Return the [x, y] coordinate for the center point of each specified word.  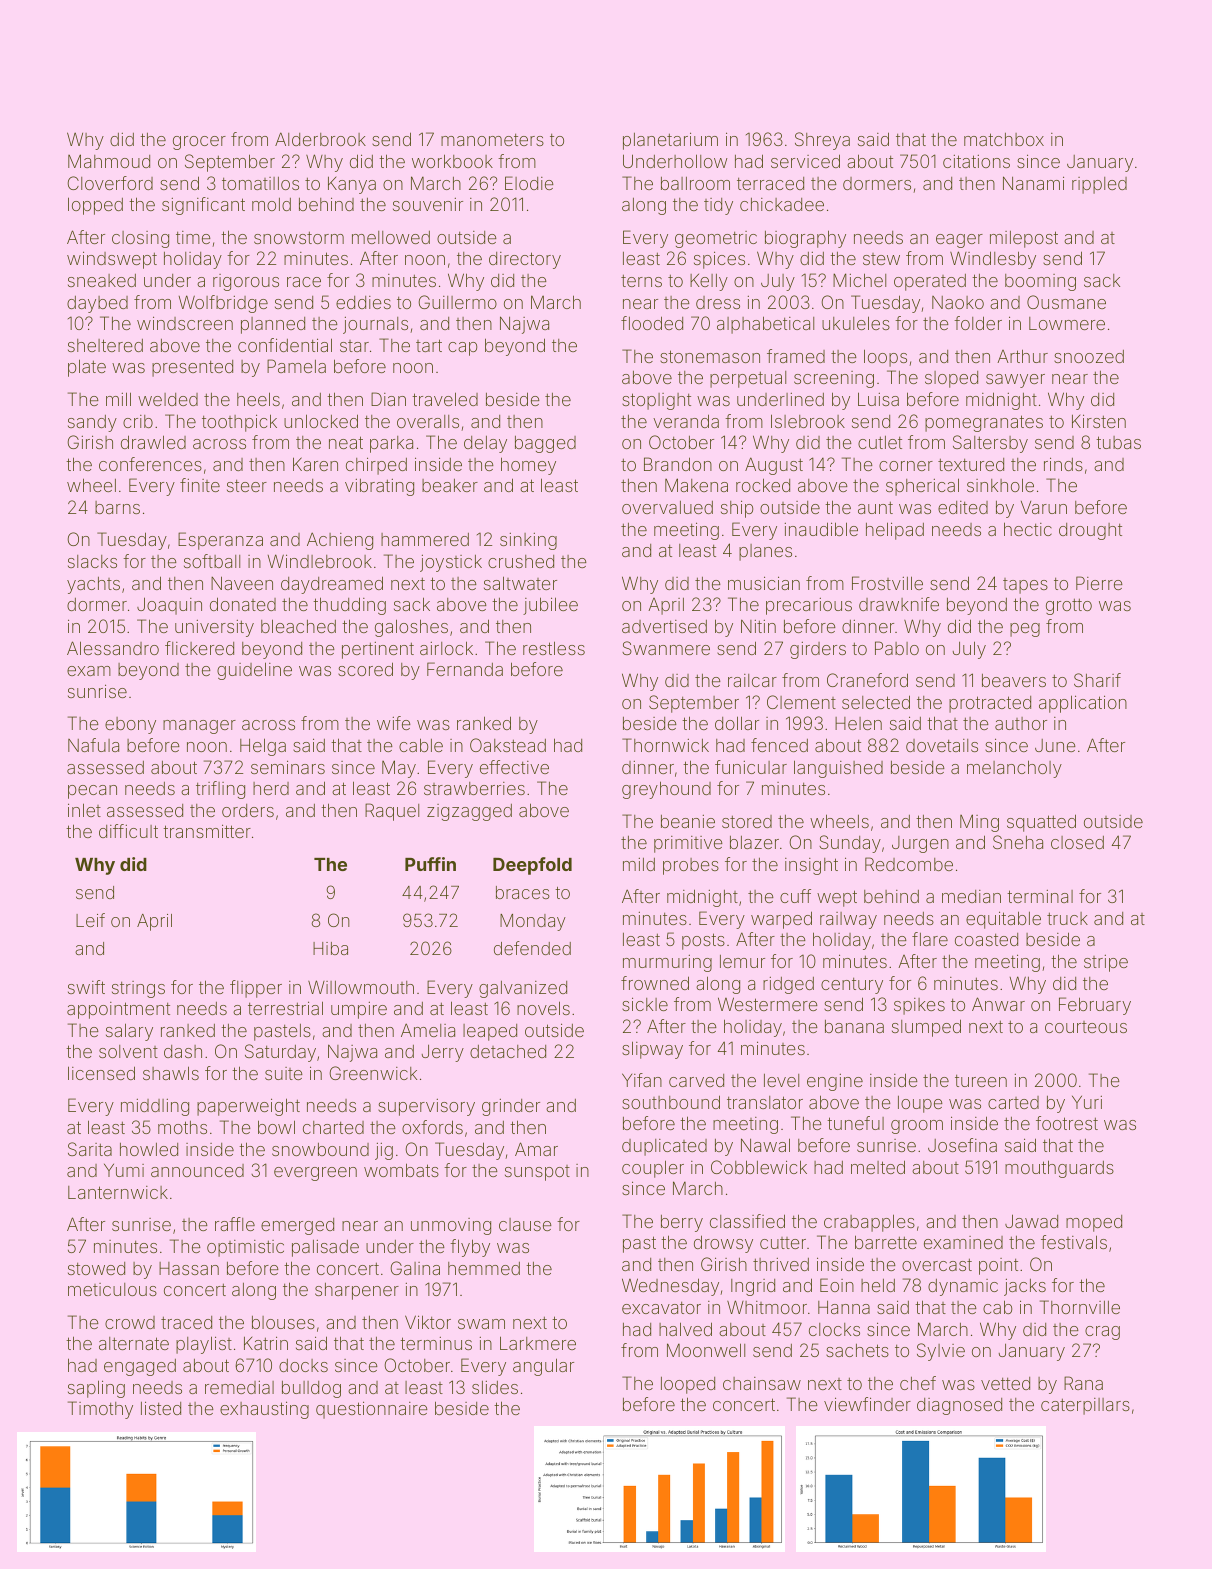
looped [688, 1385]
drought [1090, 531]
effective [514, 767]
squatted [1041, 823]
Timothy [100, 1410]
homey [528, 466]
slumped [926, 1028]
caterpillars [1085, 1406]
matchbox [1004, 139]
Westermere [768, 1004]
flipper [256, 989]
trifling [220, 790]
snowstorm [299, 237]
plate [87, 368]
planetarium [670, 141]
